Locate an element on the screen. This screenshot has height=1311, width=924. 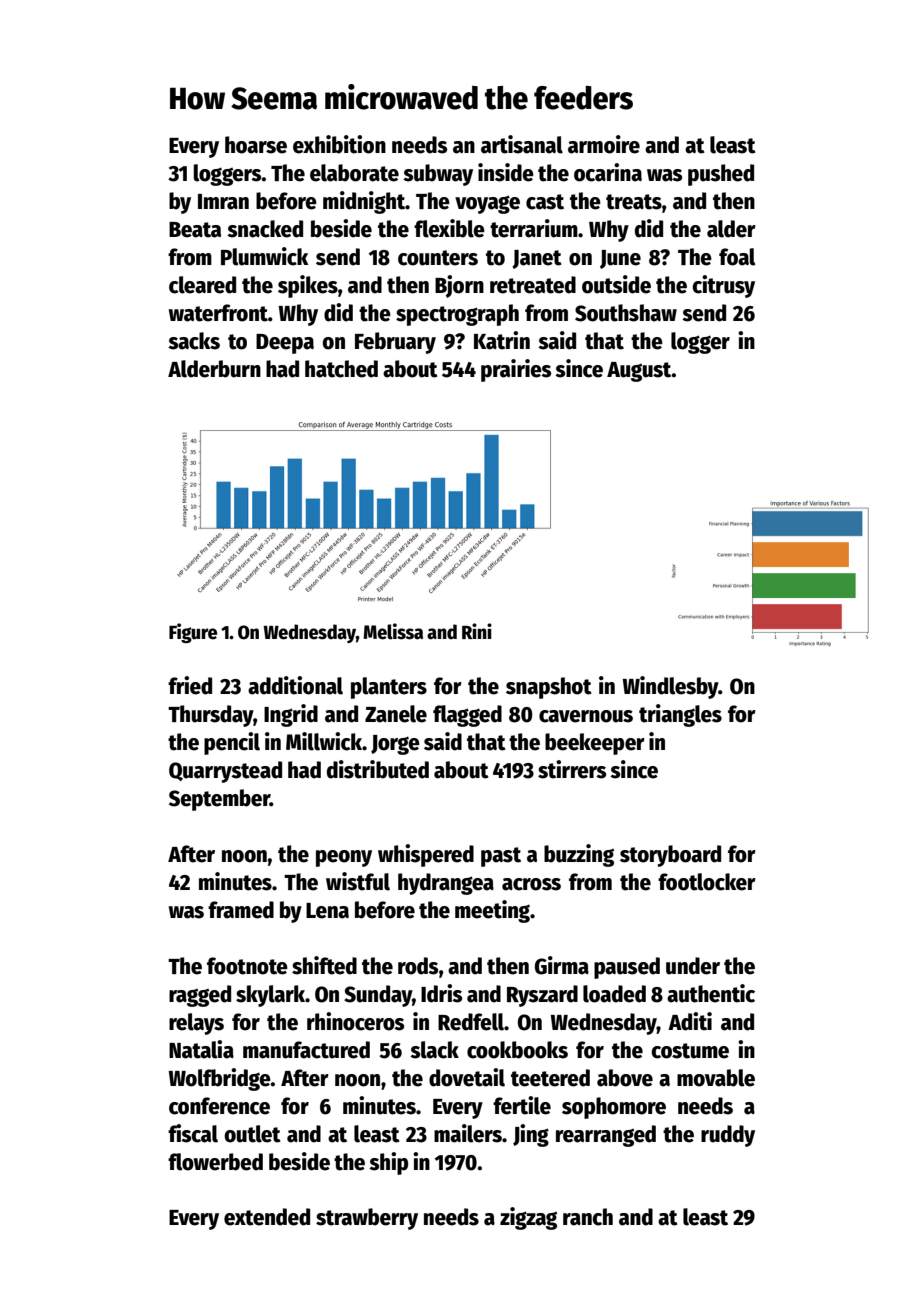
Janet is located at coordinates (537, 259).
